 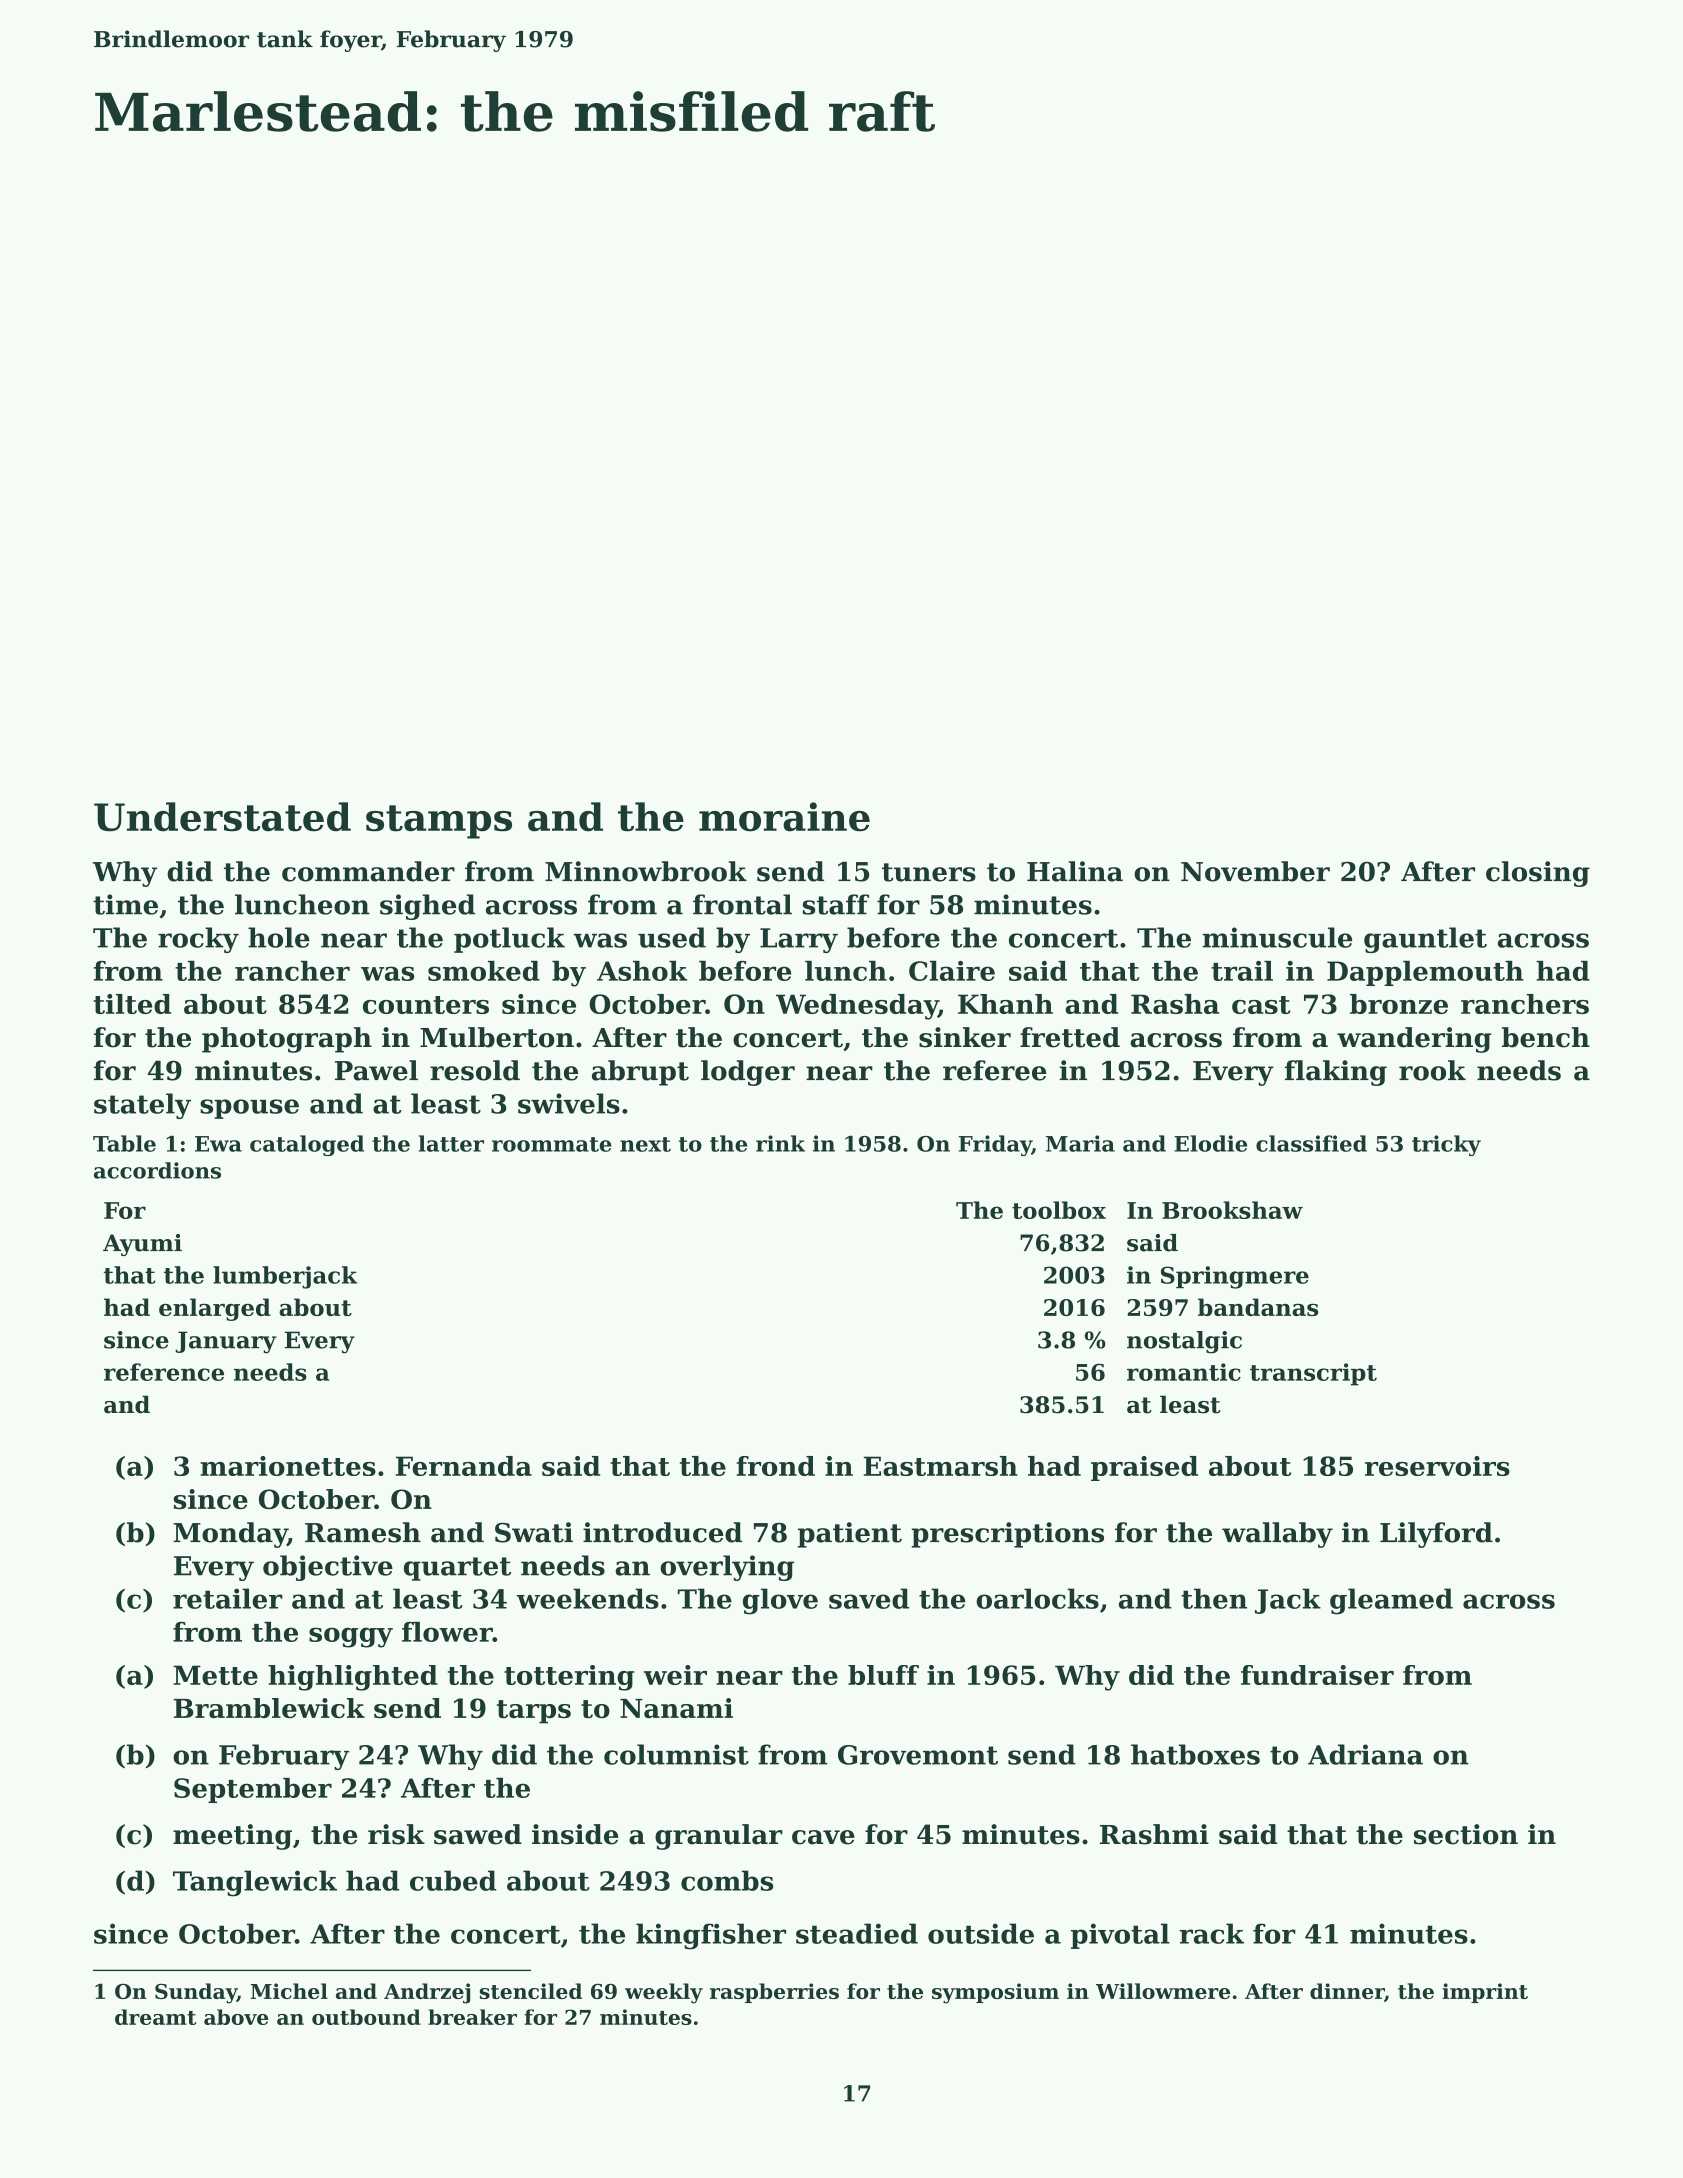 What do you see at coordinates (1311, 1143) in the screenshot?
I see `classified` at bounding box center [1311, 1143].
